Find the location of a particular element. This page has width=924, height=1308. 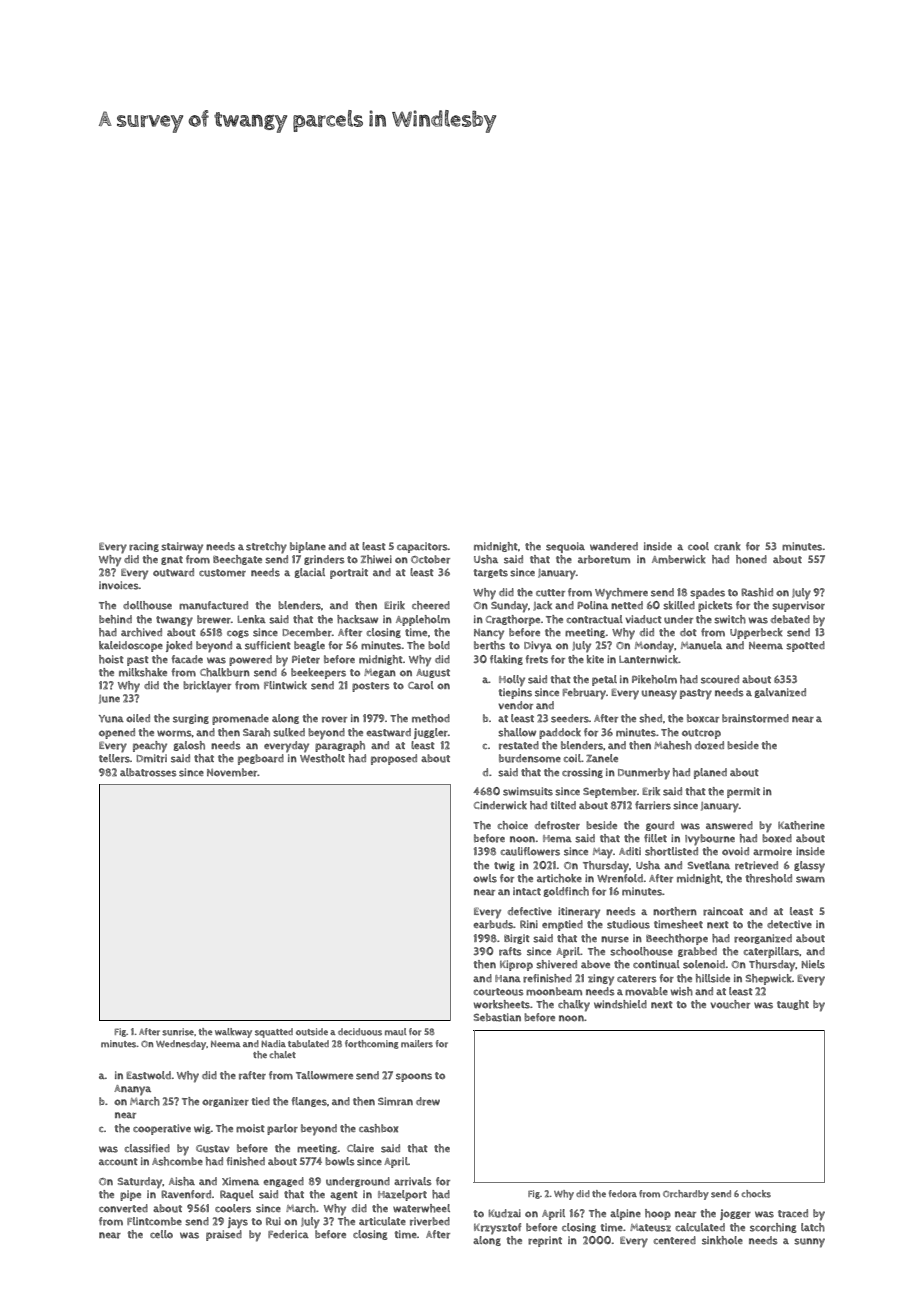

boxed is located at coordinates (777, 838).
